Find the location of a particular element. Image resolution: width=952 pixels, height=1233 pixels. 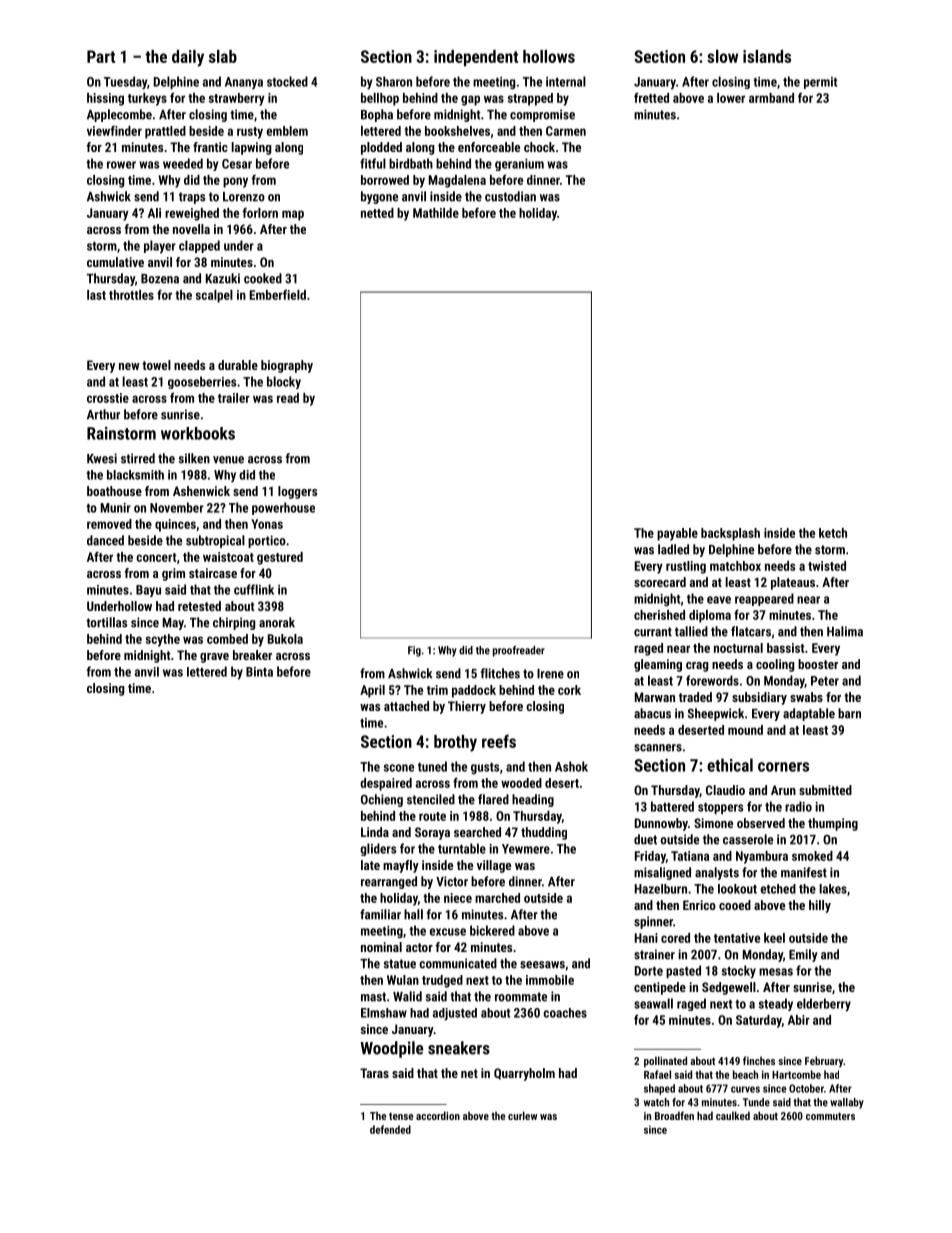

custodian is located at coordinates (510, 196).
